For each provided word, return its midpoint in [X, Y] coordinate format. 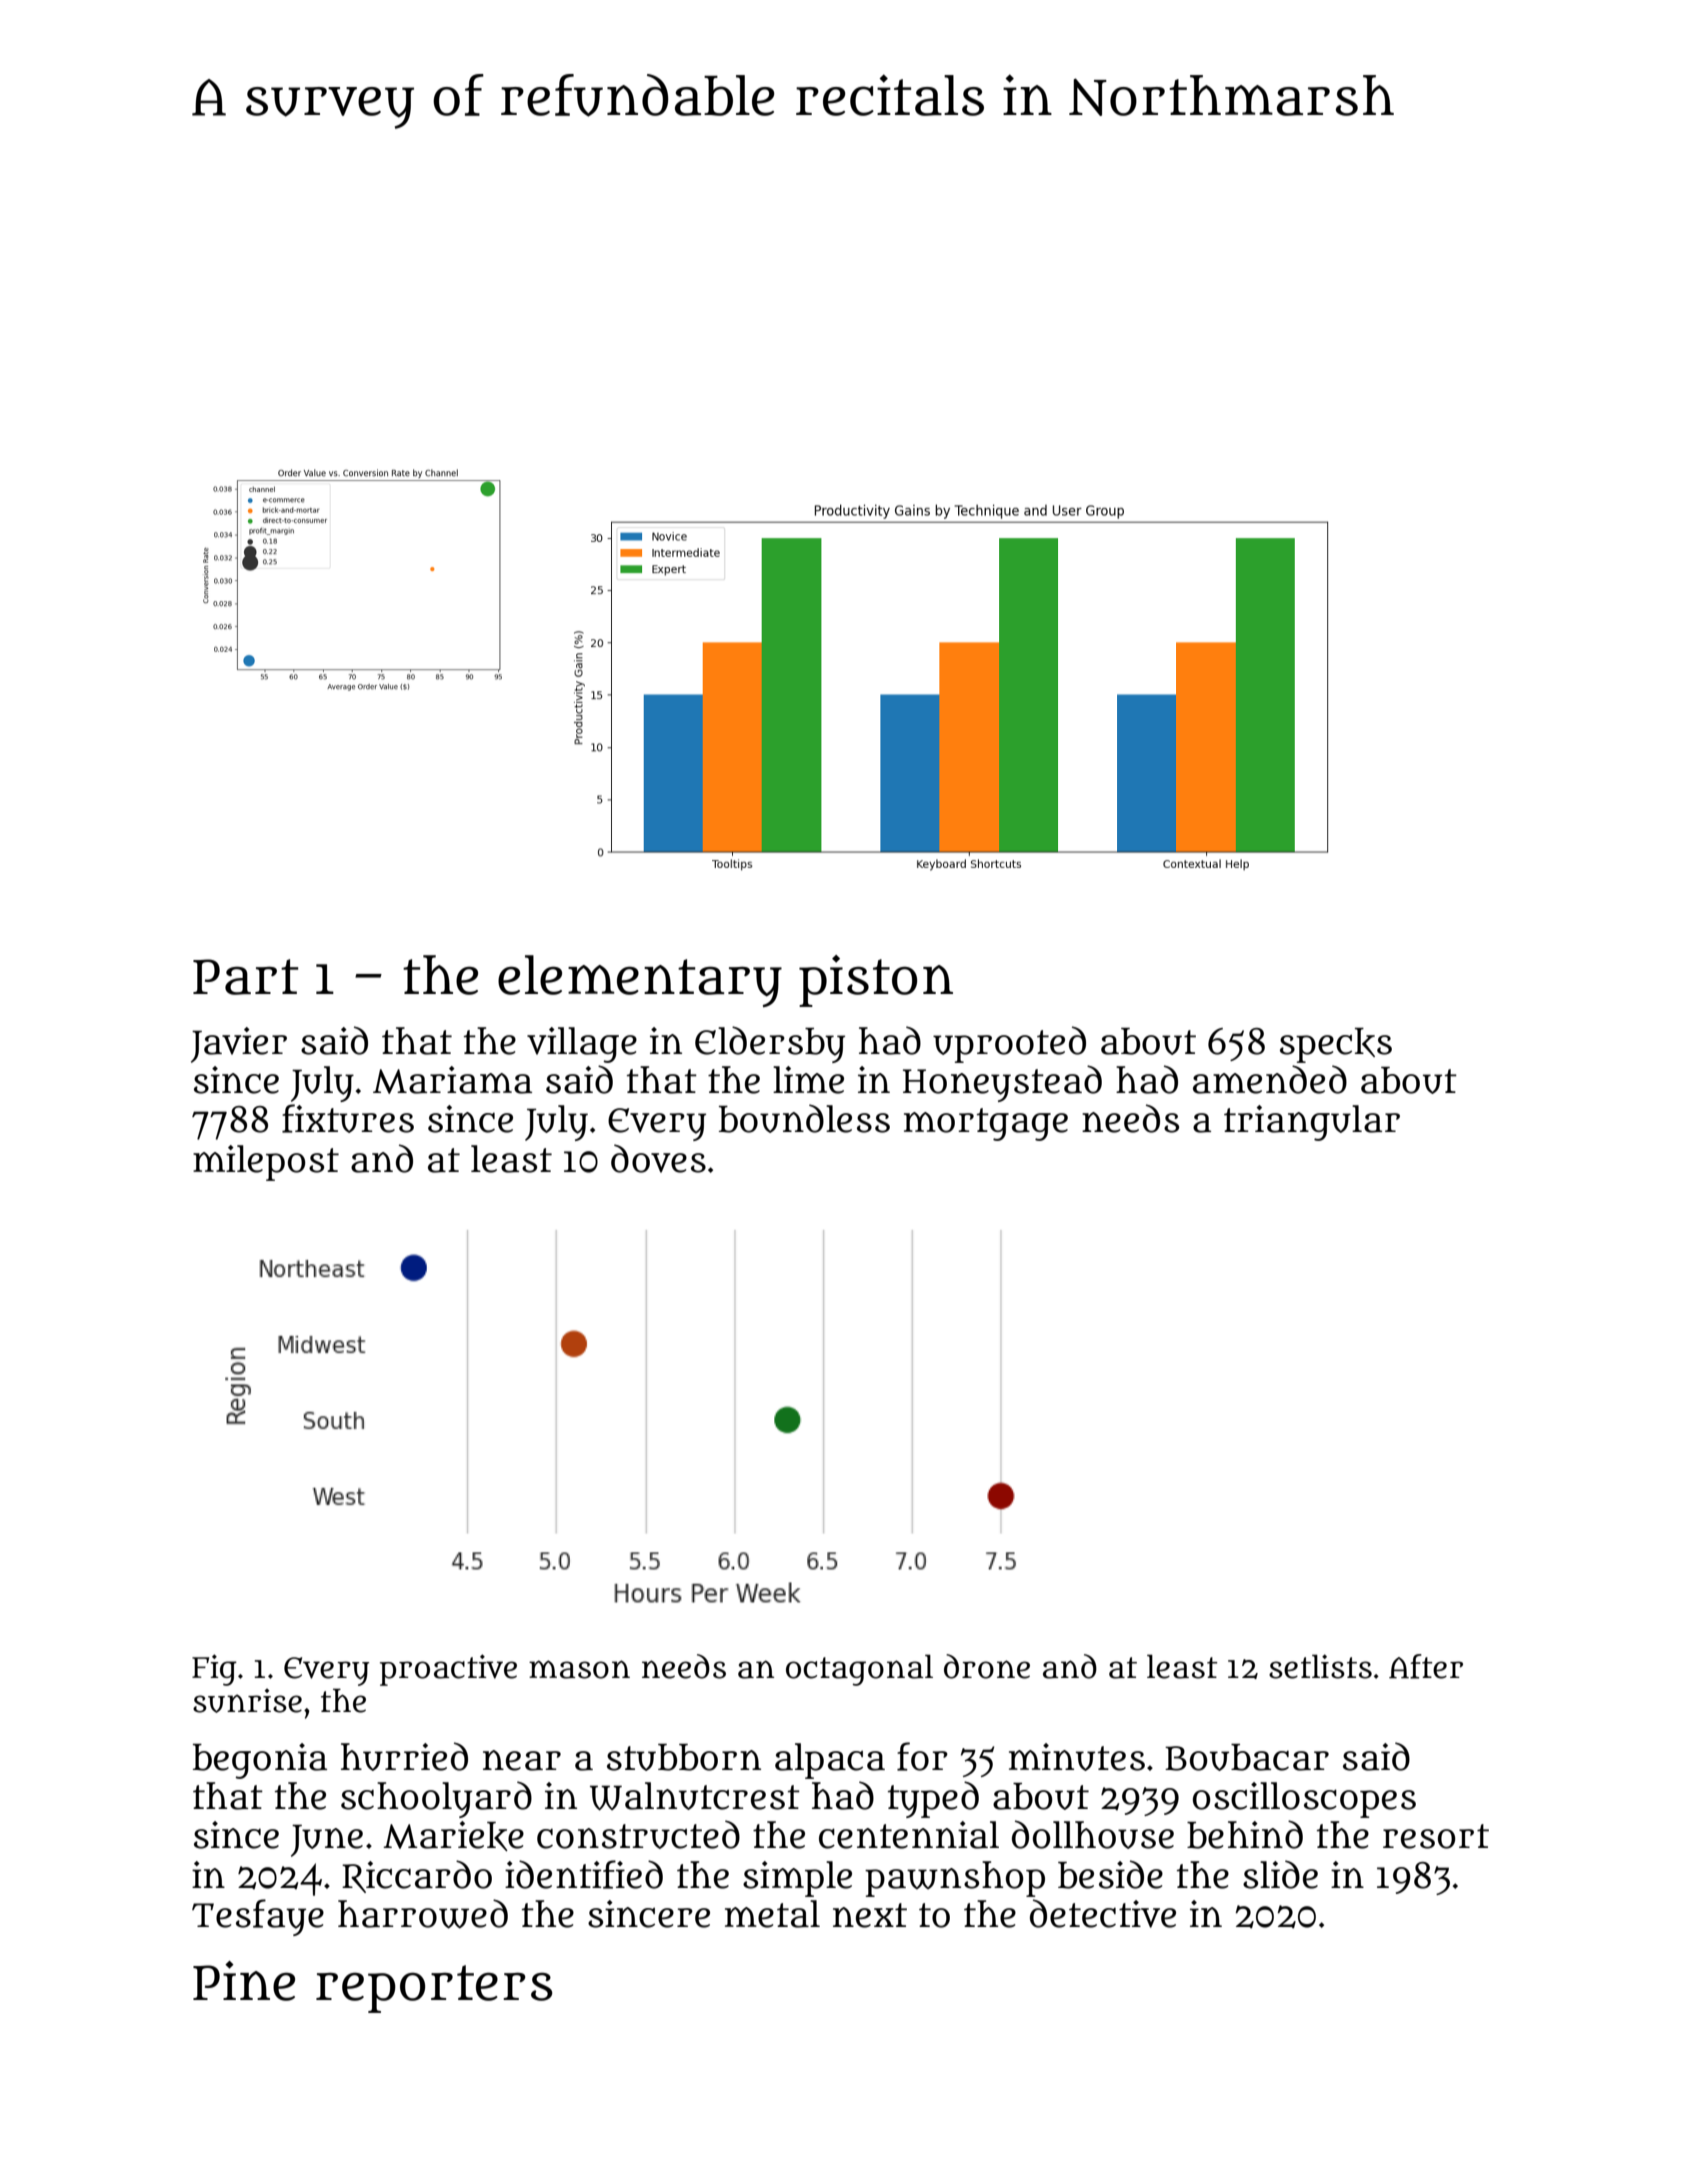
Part [246, 977]
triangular [1312, 1123]
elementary [640, 981]
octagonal [859, 1670]
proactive [448, 1670]
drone [987, 1666]
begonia [260, 1761]
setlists [1320, 1666]
